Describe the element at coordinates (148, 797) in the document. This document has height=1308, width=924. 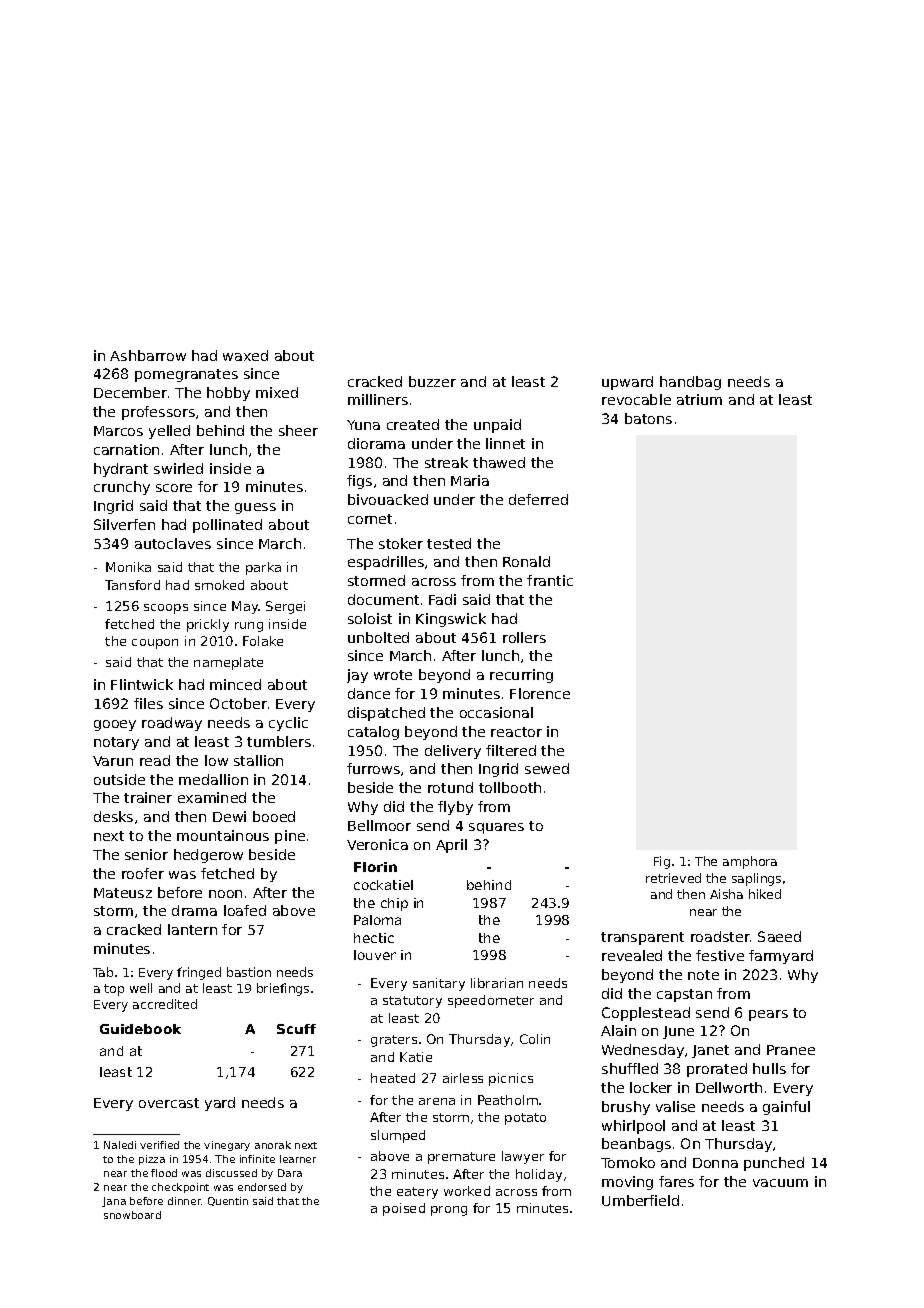
I see `trainer` at that location.
